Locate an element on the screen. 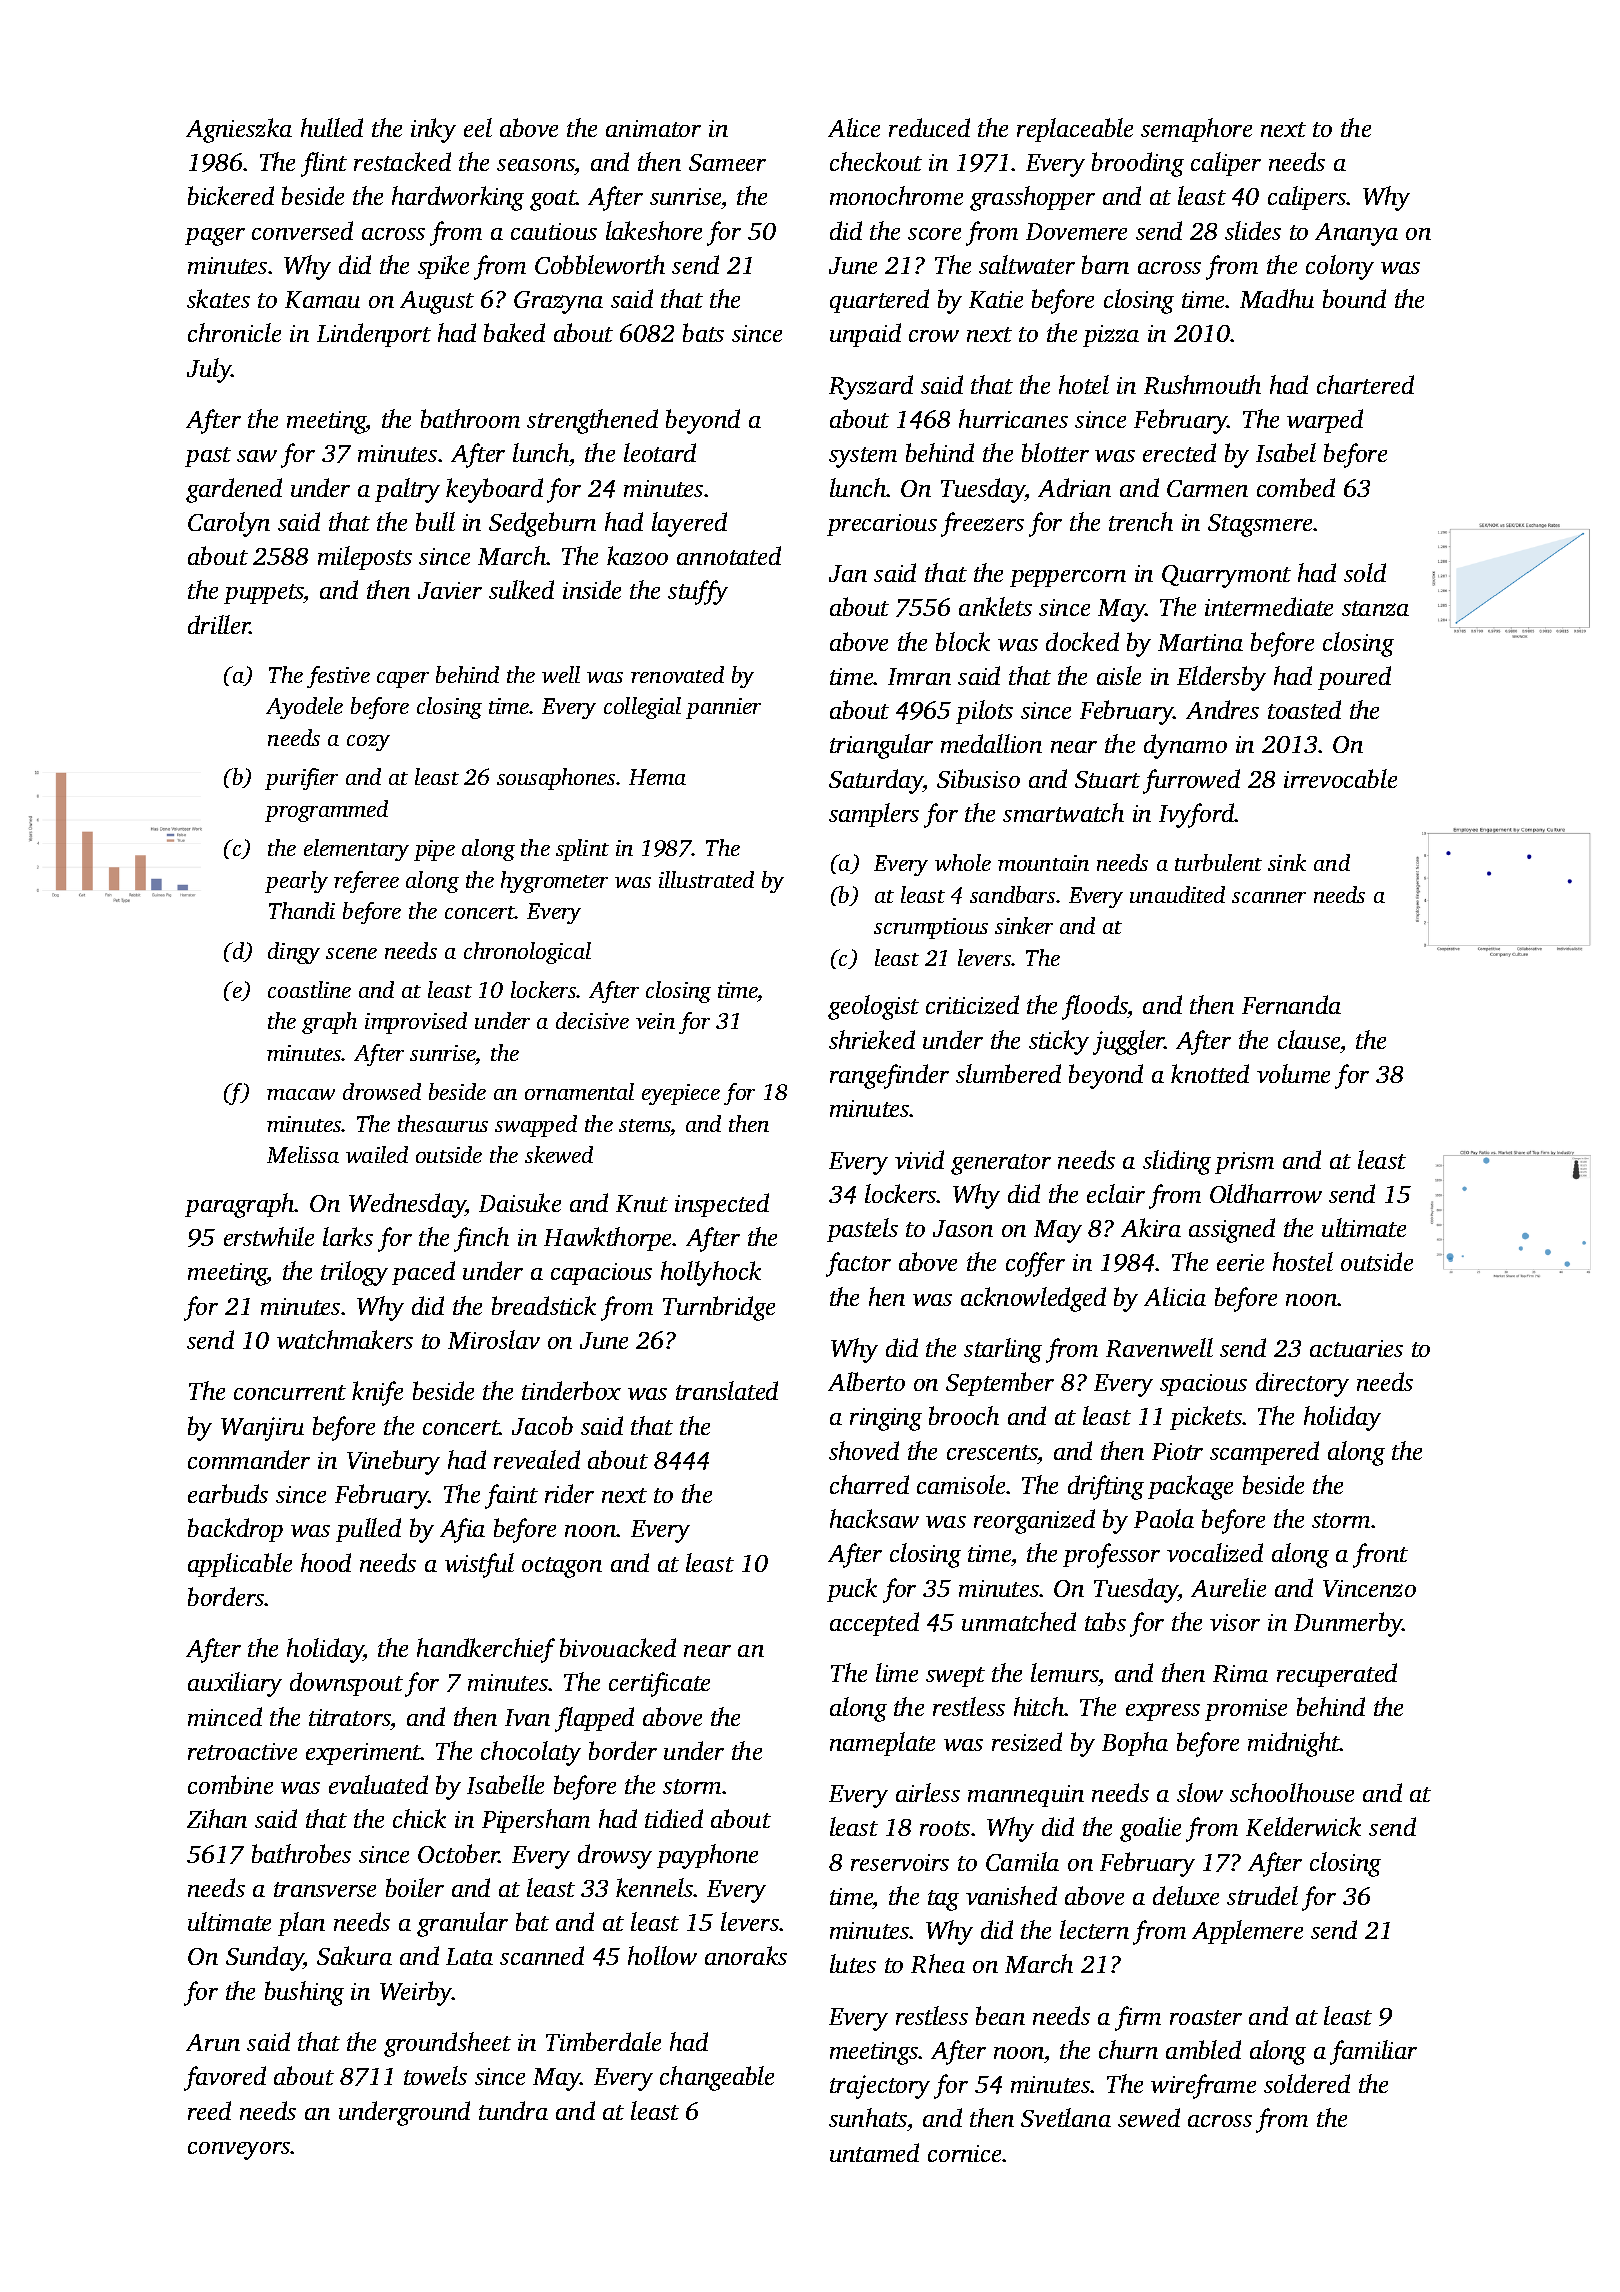 The width and height of the screenshot is (1620, 2292). bean is located at coordinates (1000, 2015).
